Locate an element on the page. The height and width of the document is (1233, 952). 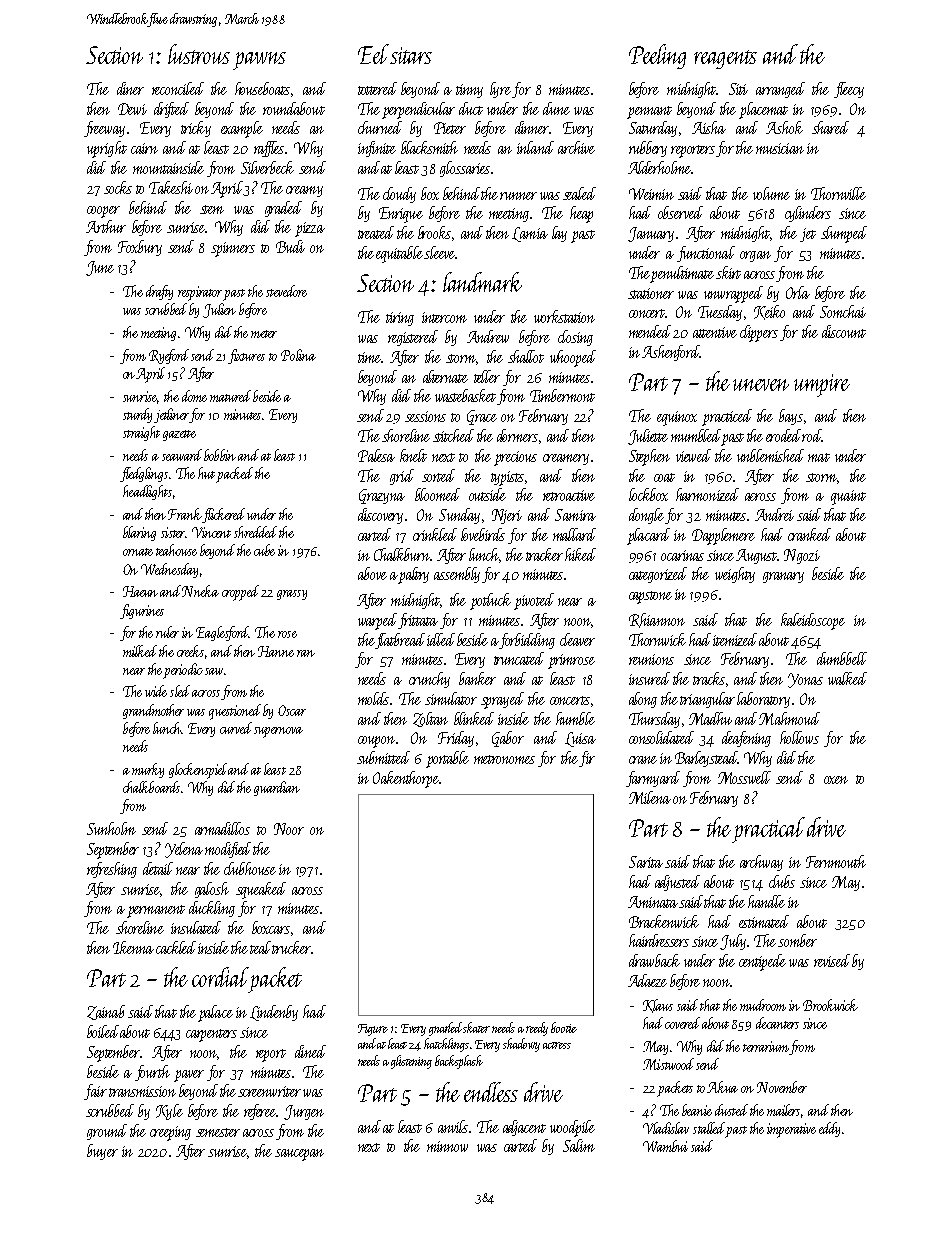
Takeshi is located at coordinates (171, 187).
